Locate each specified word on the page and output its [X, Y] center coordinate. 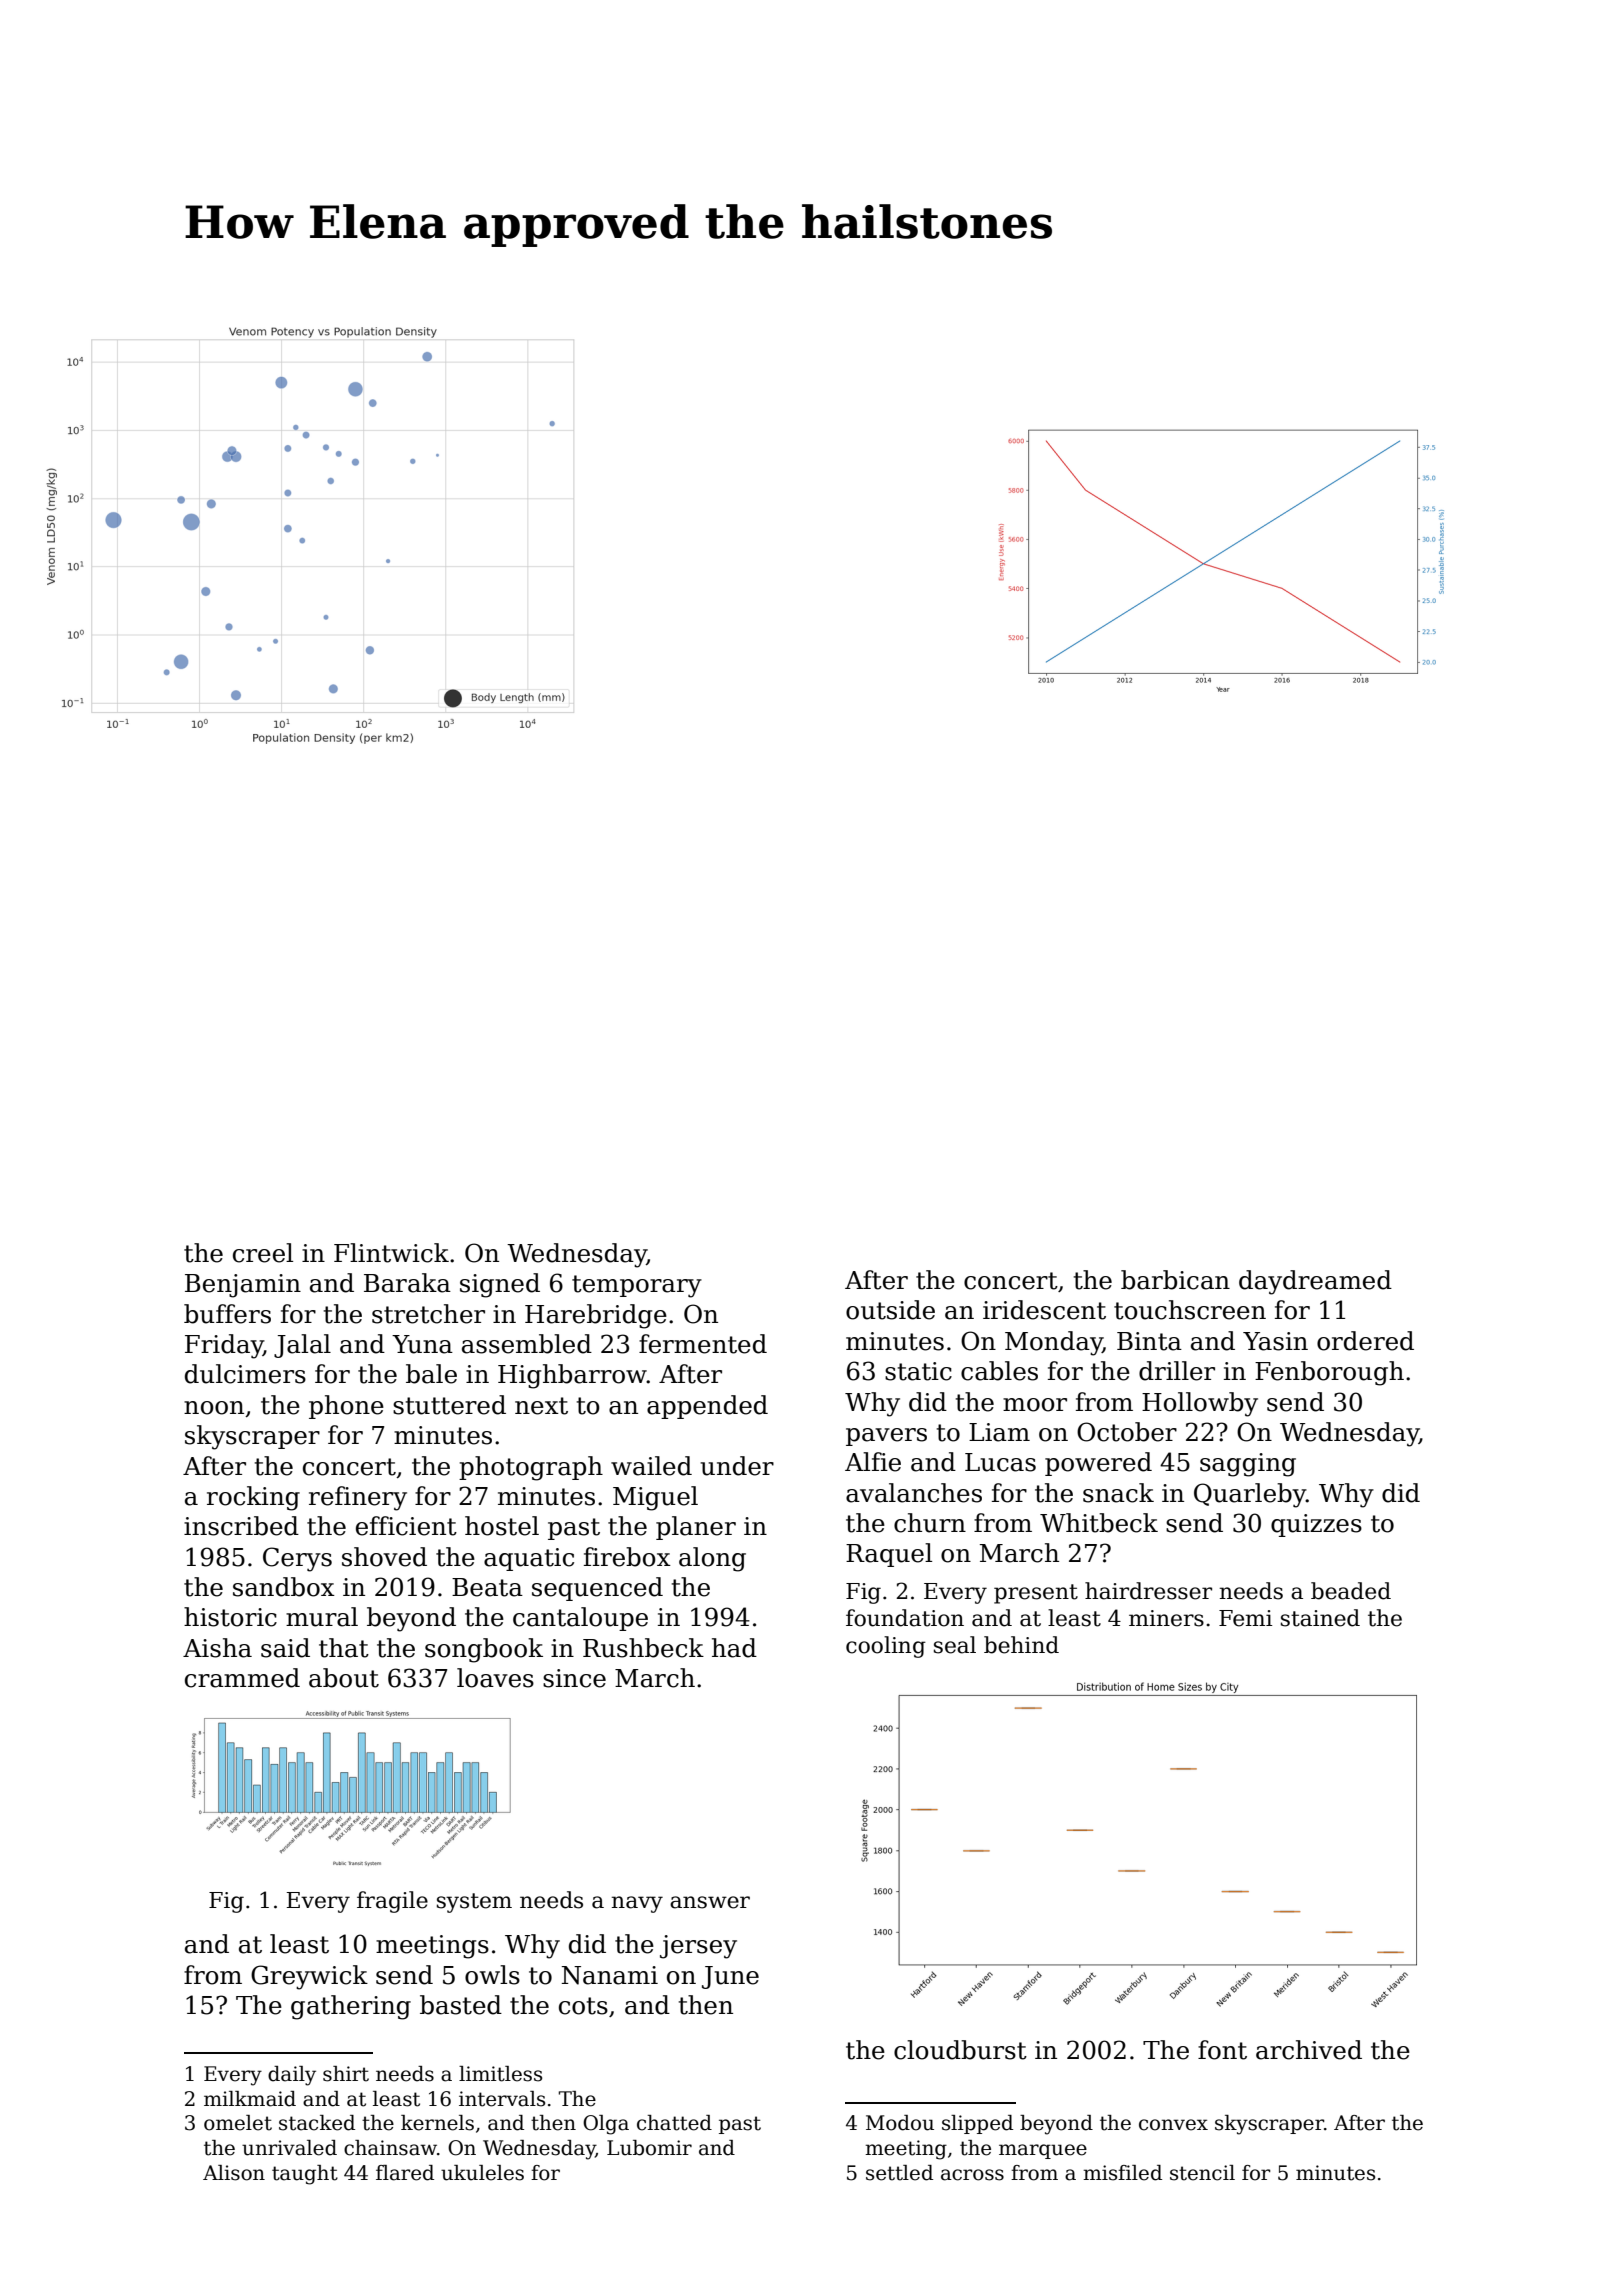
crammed [242, 1678]
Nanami [610, 1975]
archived [1309, 2050]
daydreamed [1315, 1282]
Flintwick [391, 1253]
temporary [637, 1286]
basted [461, 2005]
